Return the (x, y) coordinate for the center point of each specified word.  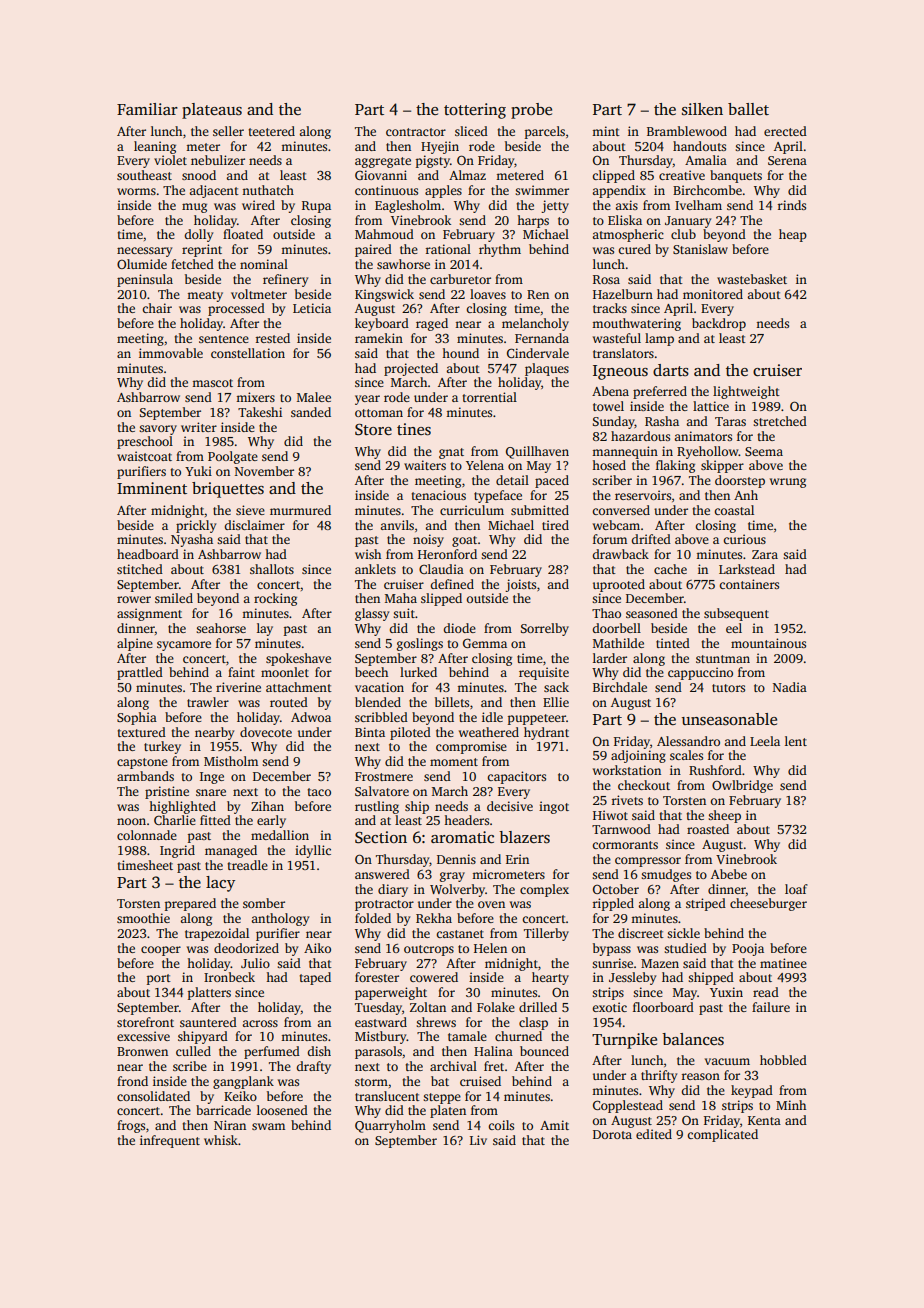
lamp (659, 339)
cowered (434, 977)
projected (411, 369)
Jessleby (632, 978)
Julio (255, 963)
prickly (196, 526)
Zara (765, 554)
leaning (155, 147)
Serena (787, 160)
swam (268, 1126)
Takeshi (260, 412)
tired (555, 525)
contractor (416, 132)
